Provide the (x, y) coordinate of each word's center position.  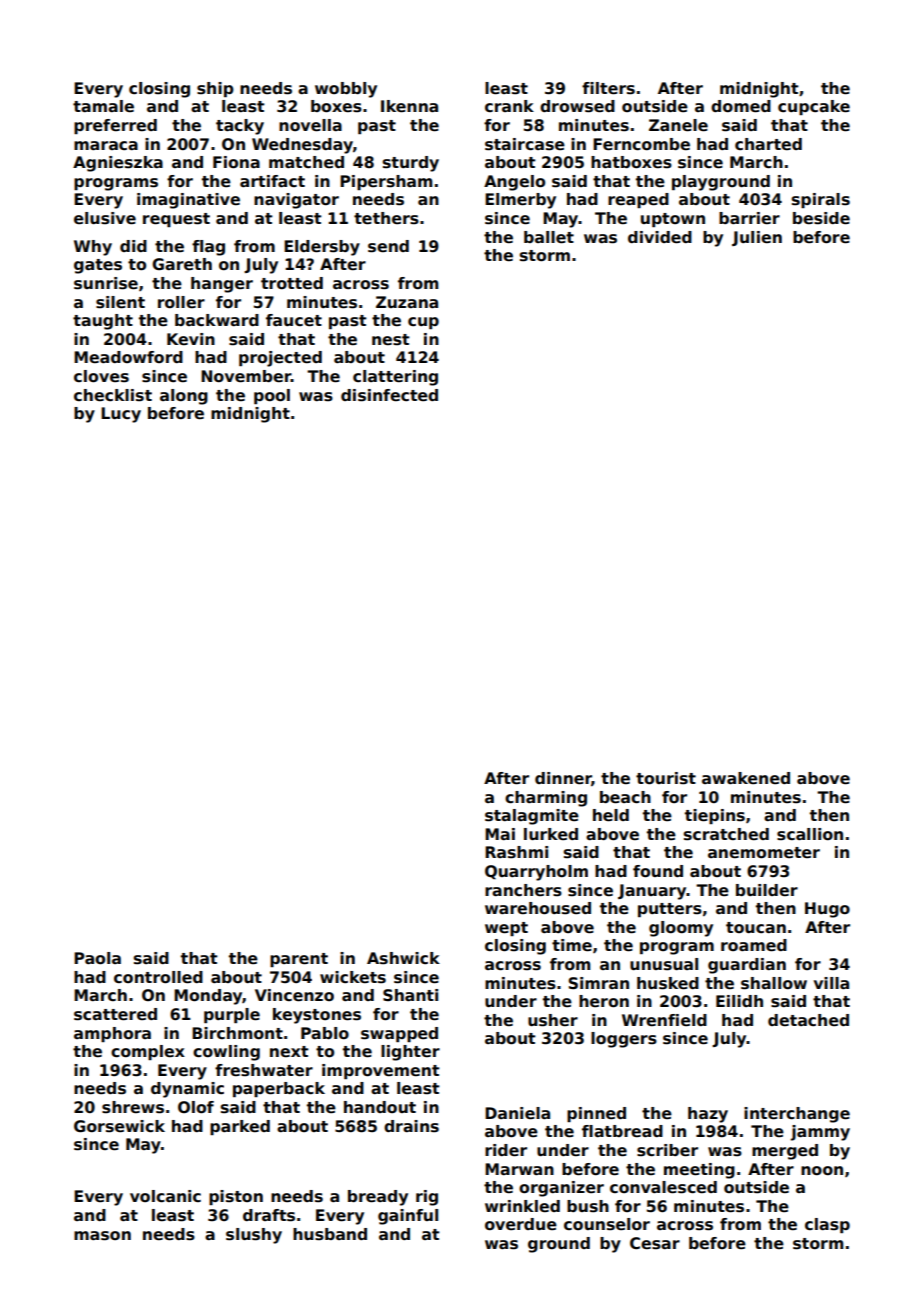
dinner (563, 779)
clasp (827, 1225)
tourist (666, 778)
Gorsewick (119, 1126)
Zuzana (407, 302)
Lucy (121, 415)
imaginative (188, 201)
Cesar (655, 1243)
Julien (757, 238)
